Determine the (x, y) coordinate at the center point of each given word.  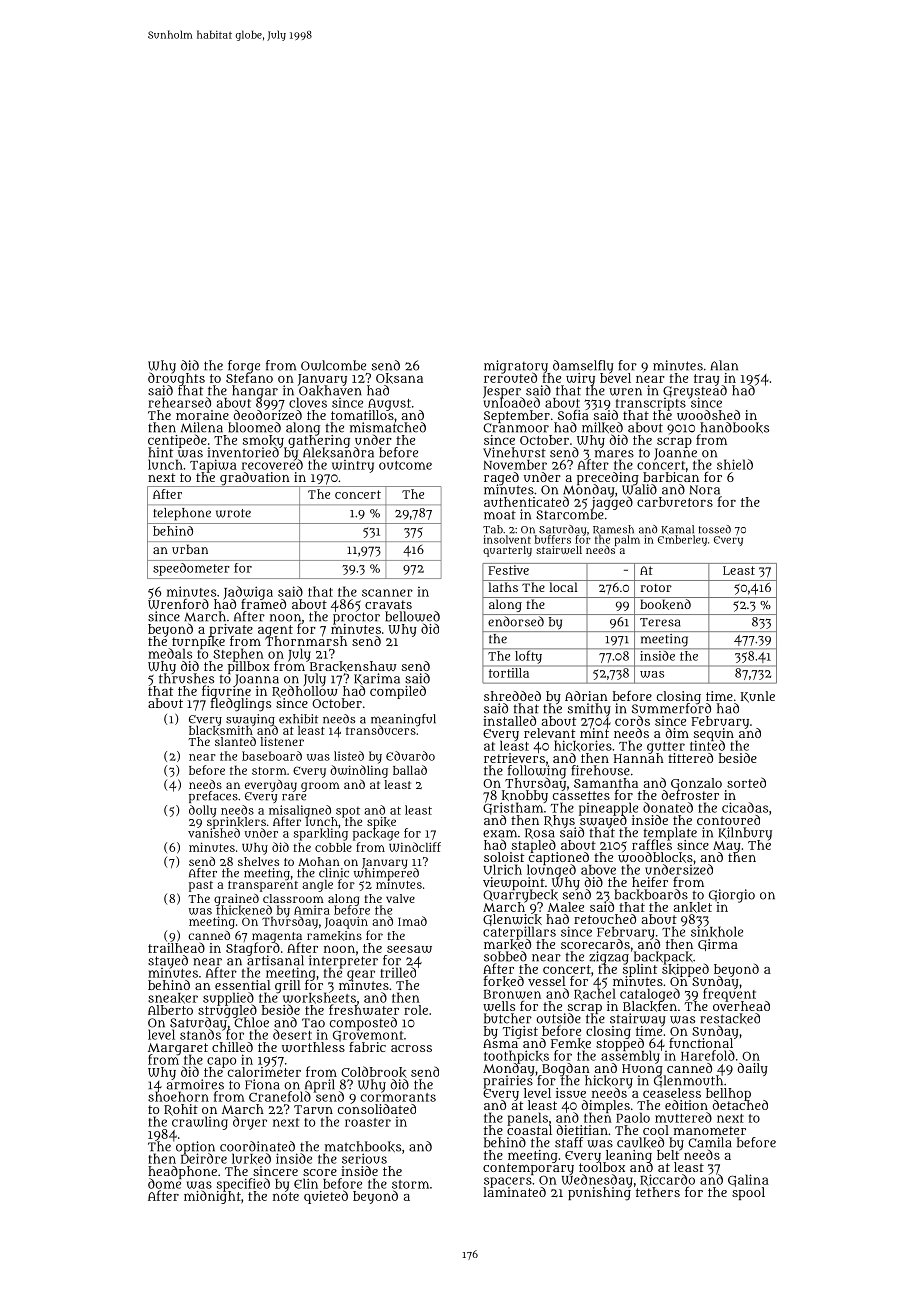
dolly (203, 811)
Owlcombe (333, 365)
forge (244, 366)
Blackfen (650, 1006)
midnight (212, 1197)
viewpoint (514, 883)
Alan (724, 365)
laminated (514, 1192)
